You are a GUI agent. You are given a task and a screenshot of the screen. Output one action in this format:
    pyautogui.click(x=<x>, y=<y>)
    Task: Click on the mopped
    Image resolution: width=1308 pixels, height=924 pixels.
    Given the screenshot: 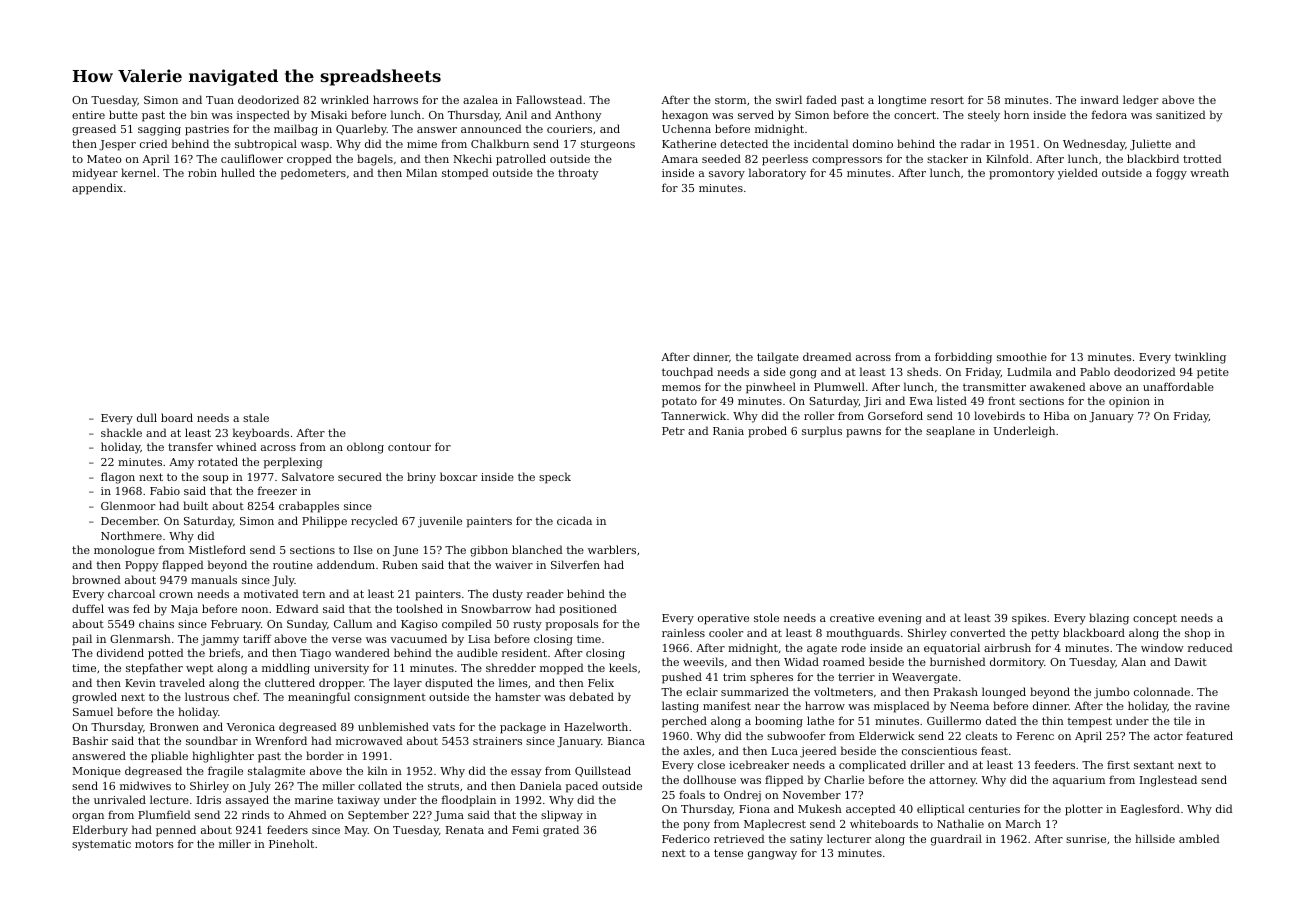 What is the action you would take?
    pyautogui.click(x=562, y=669)
